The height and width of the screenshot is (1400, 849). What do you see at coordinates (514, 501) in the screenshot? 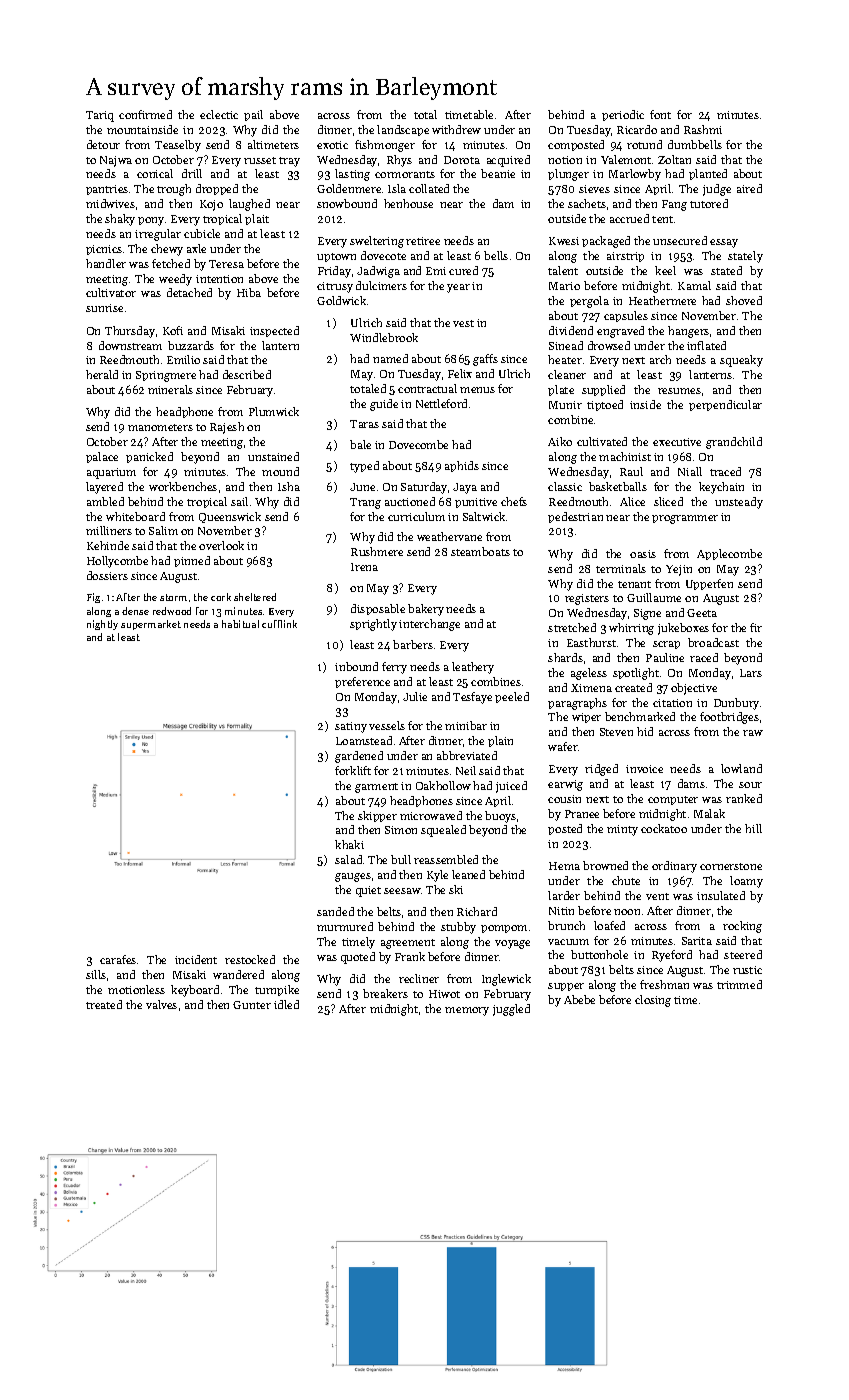
I see `chefs` at bounding box center [514, 501].
